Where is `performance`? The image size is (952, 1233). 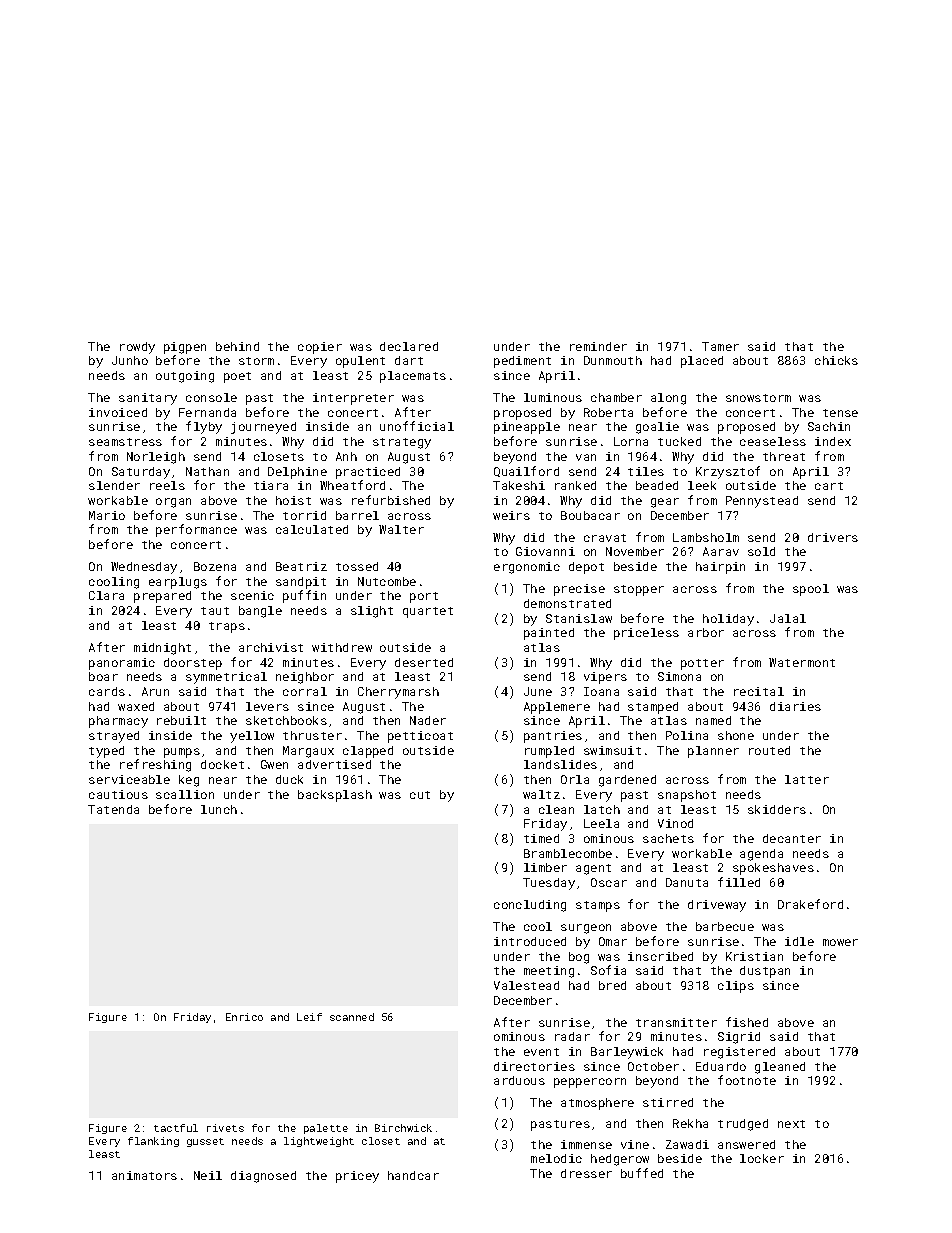
performance is located at coordinates (196, 530).
